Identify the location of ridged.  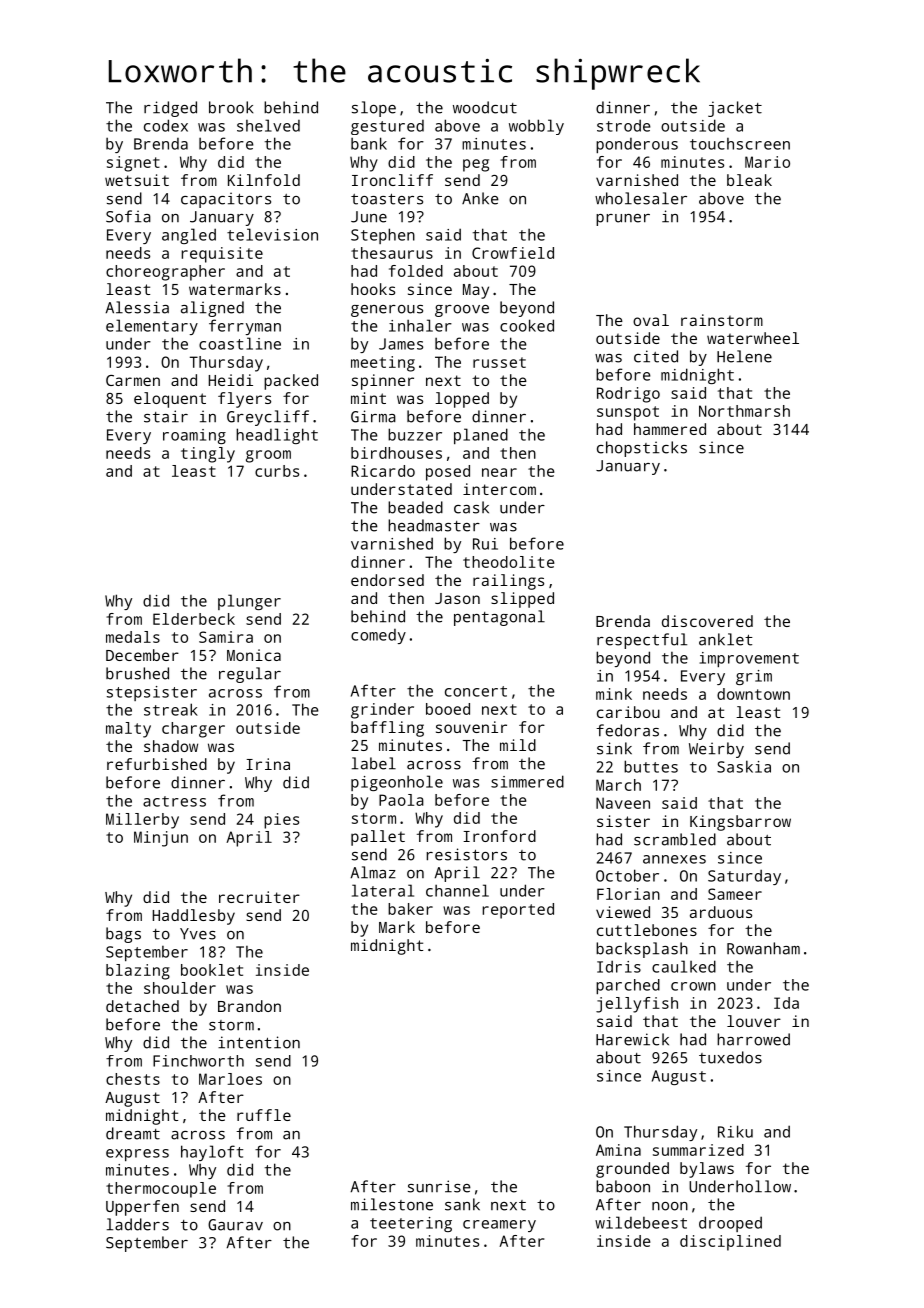
(170, 109).
